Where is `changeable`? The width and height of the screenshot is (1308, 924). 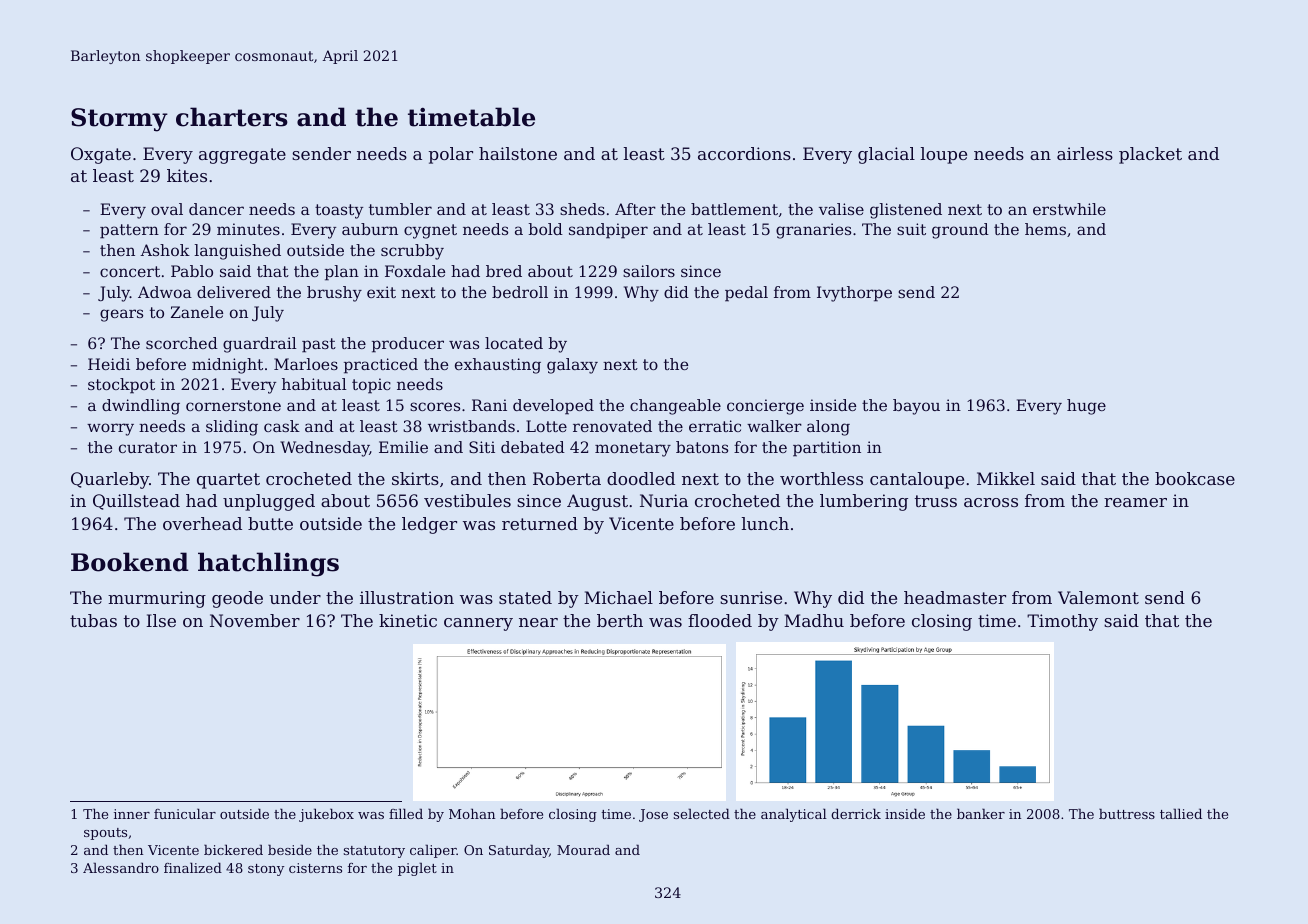 changeable is located at coordinates (675, 407).
